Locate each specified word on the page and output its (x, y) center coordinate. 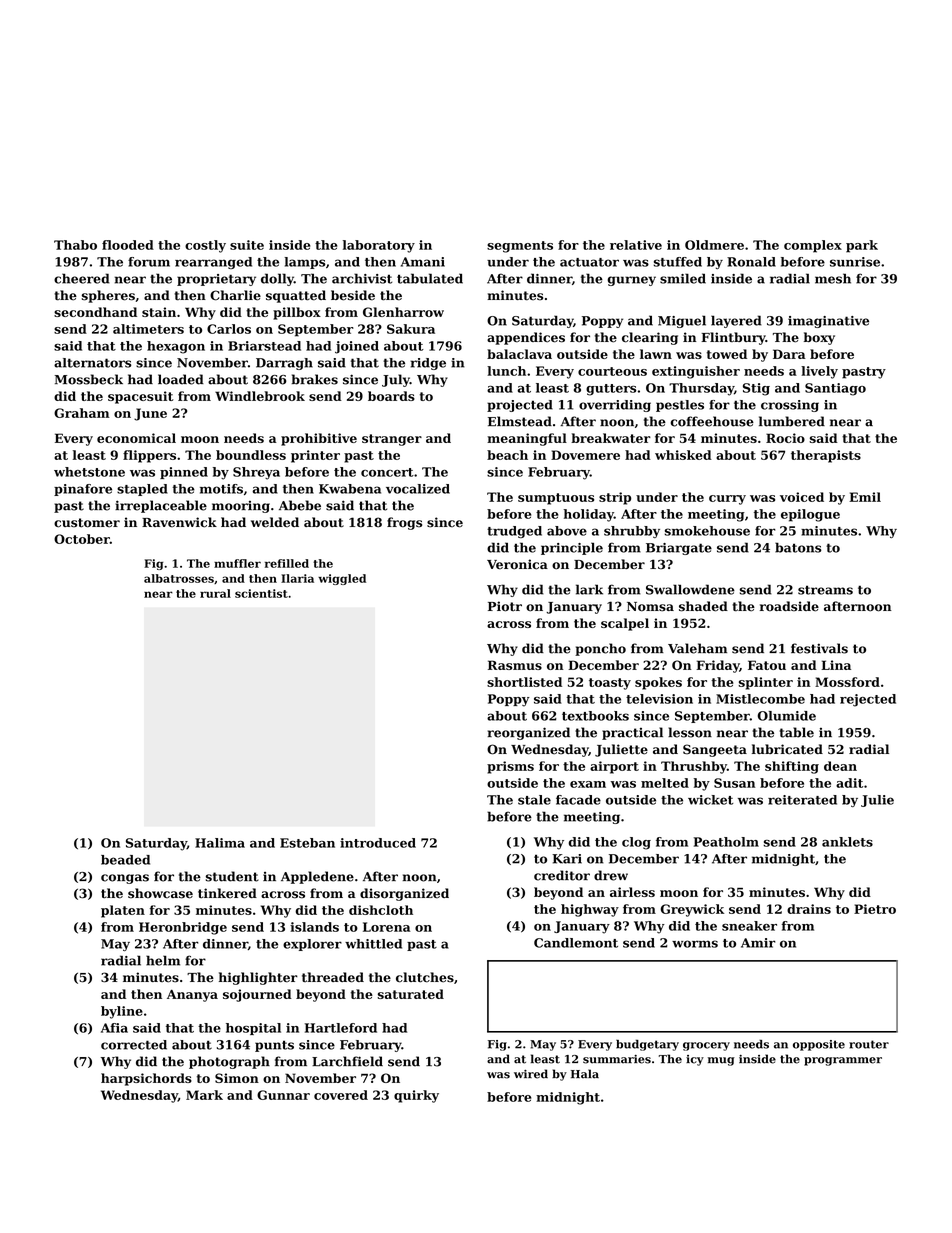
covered (341, 1095)
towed (727, 354)
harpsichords (146, 1079)
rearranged (213, 263)
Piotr (505, 606)
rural (215, 593)
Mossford (847, 682)
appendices (526, 338)
